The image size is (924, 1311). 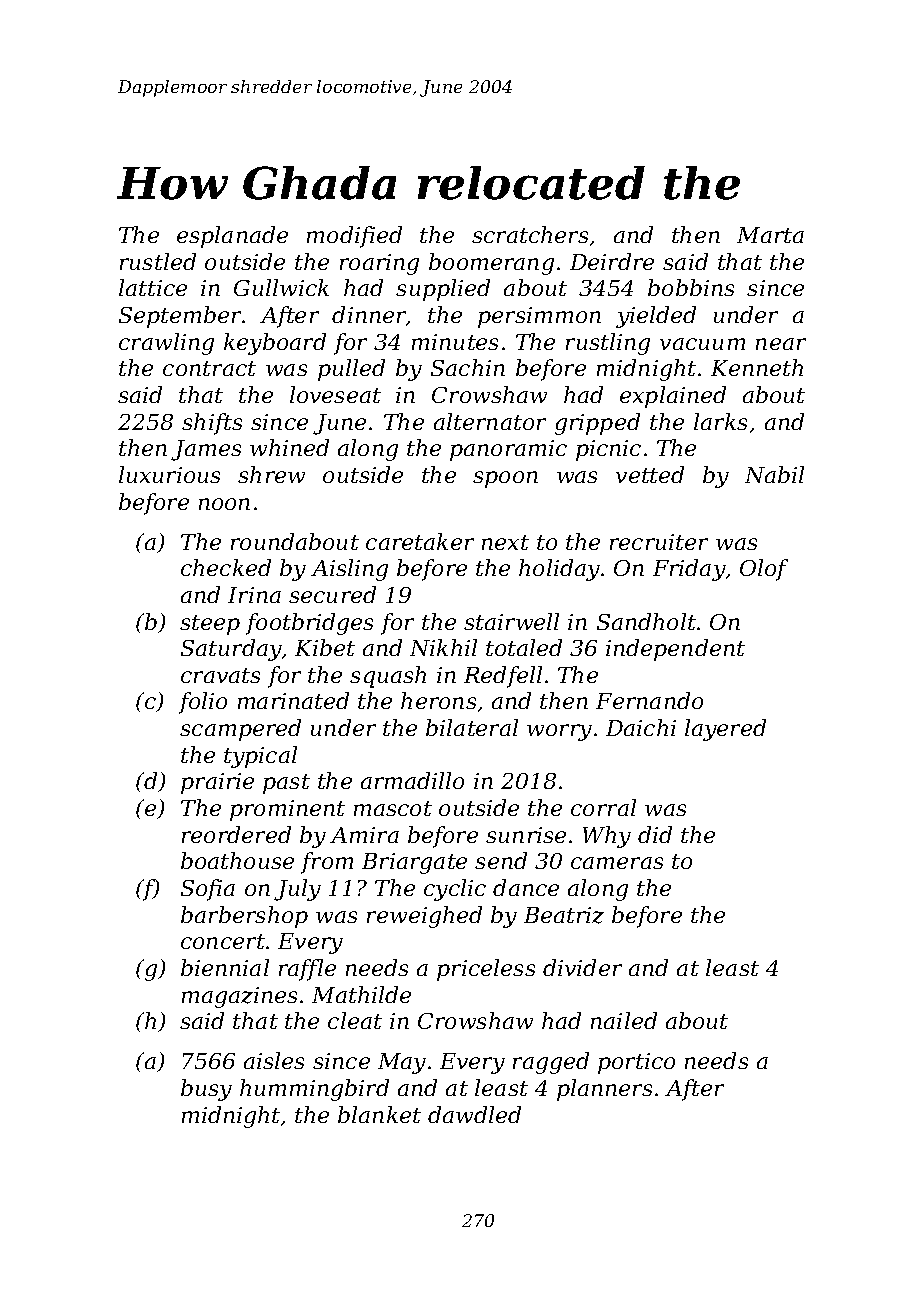 What do you see at coordinates (511, 621) in the screenshot?
I see `stairwell` at bounding box center [511, 621].
